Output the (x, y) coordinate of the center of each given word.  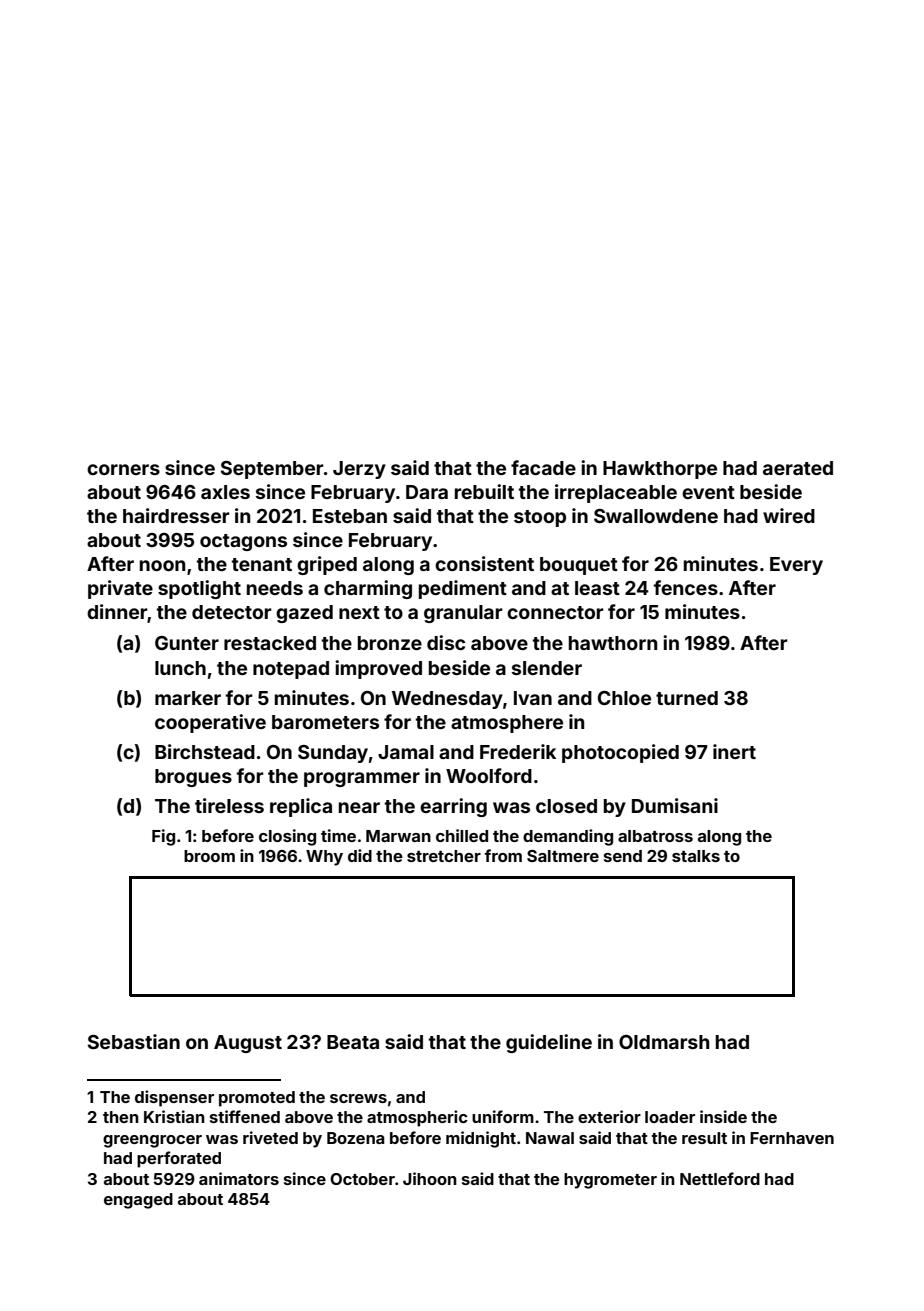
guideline (549, 1043)
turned (687, 698)
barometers (325, 722)
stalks (696, 856)
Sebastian (134, 1041)
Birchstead (205, 751)
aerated (798, 468)
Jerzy (359, 470)
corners (123, 469)
